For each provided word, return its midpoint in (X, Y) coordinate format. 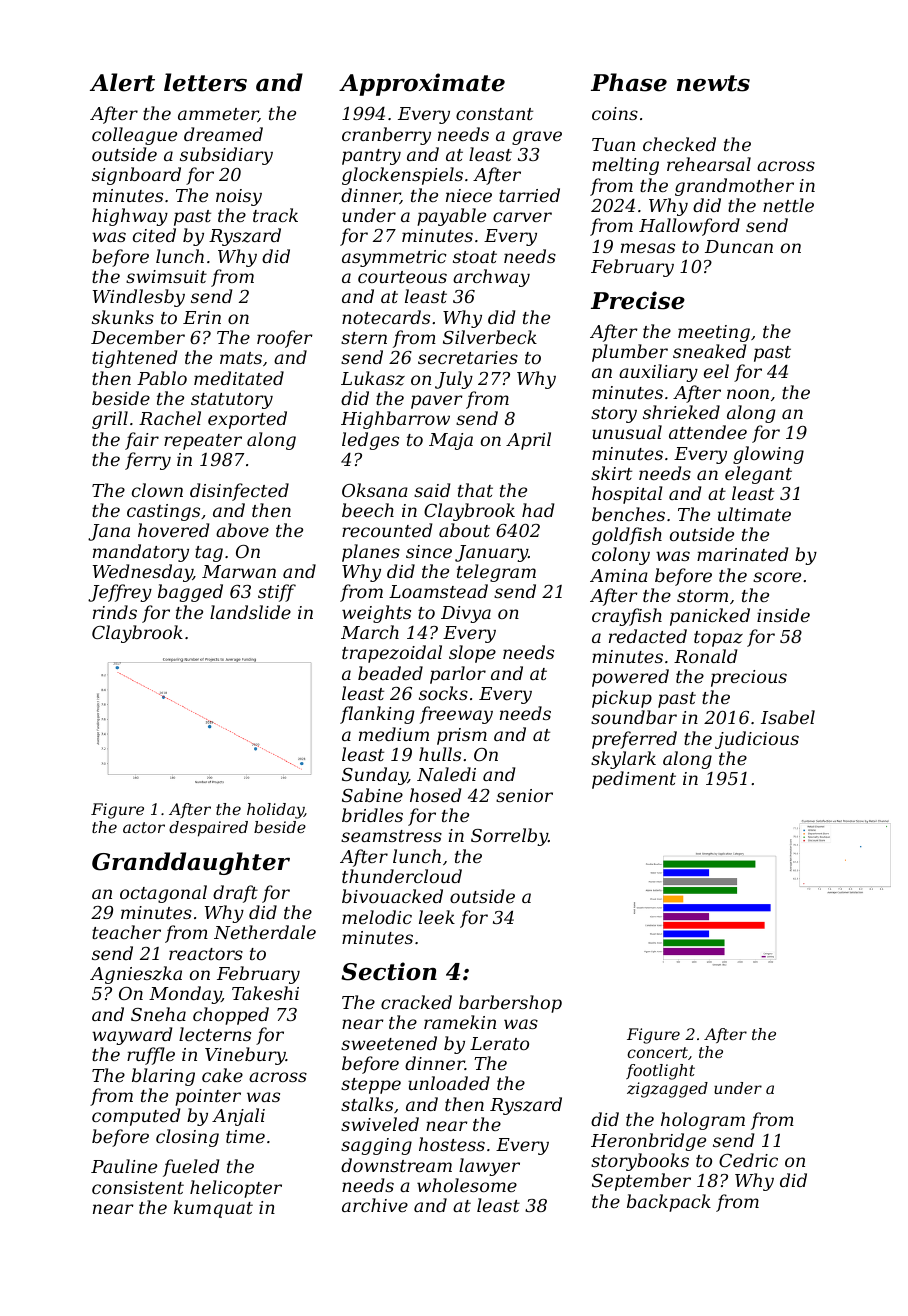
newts (713, 83)
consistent (138, 1187)
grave (537, 138)
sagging (376, 1146)
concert (657, 1052)
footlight (660, 1072)
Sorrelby (509, 837)
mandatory (141, 553)
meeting (714, 333)
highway (130, 217)
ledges (370, 441)
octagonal (163, 894)
